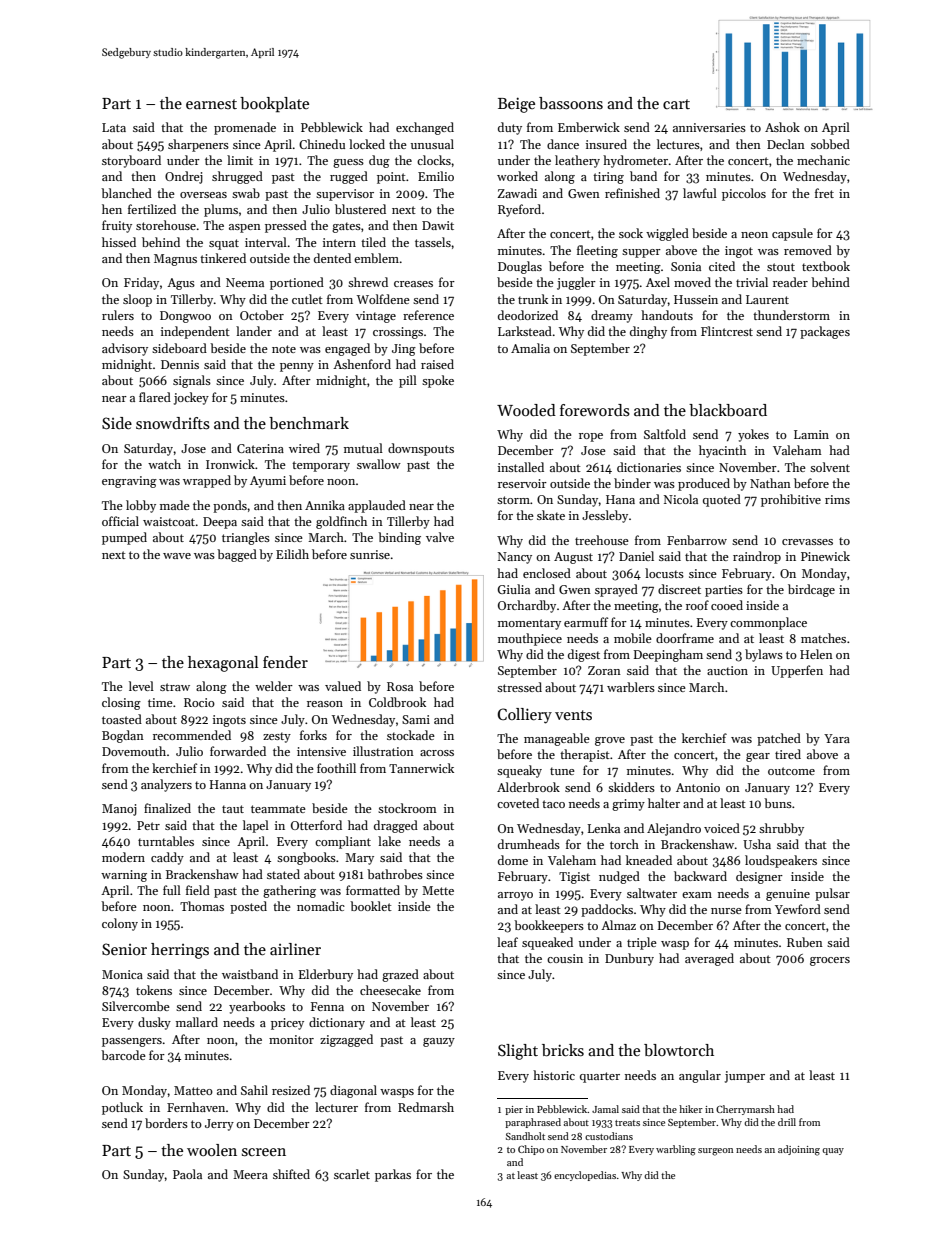  What do you see at coordinates (400, 686) in the screenshot?
I see `Rosa` at bounding box center [400, 686].
